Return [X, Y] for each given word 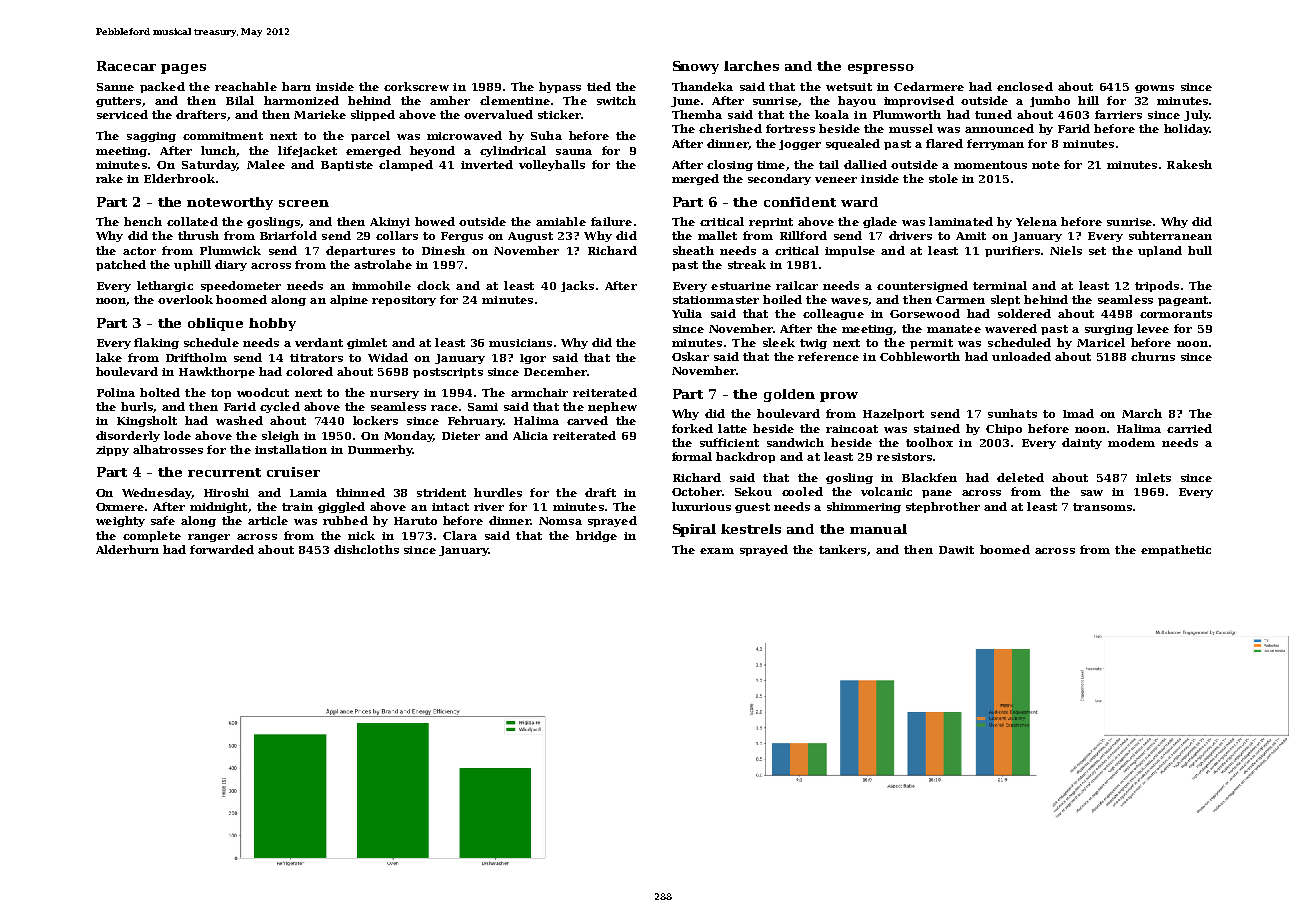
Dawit [956, 550]
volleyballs [552, 165]
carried [1189, 428]
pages [183, 69]
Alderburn [127, 549]
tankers [842, 549]
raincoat [852, 429]
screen [304, 203]
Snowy [696, 67]
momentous [990, 165]
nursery [394, 395]
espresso [881, 69]
